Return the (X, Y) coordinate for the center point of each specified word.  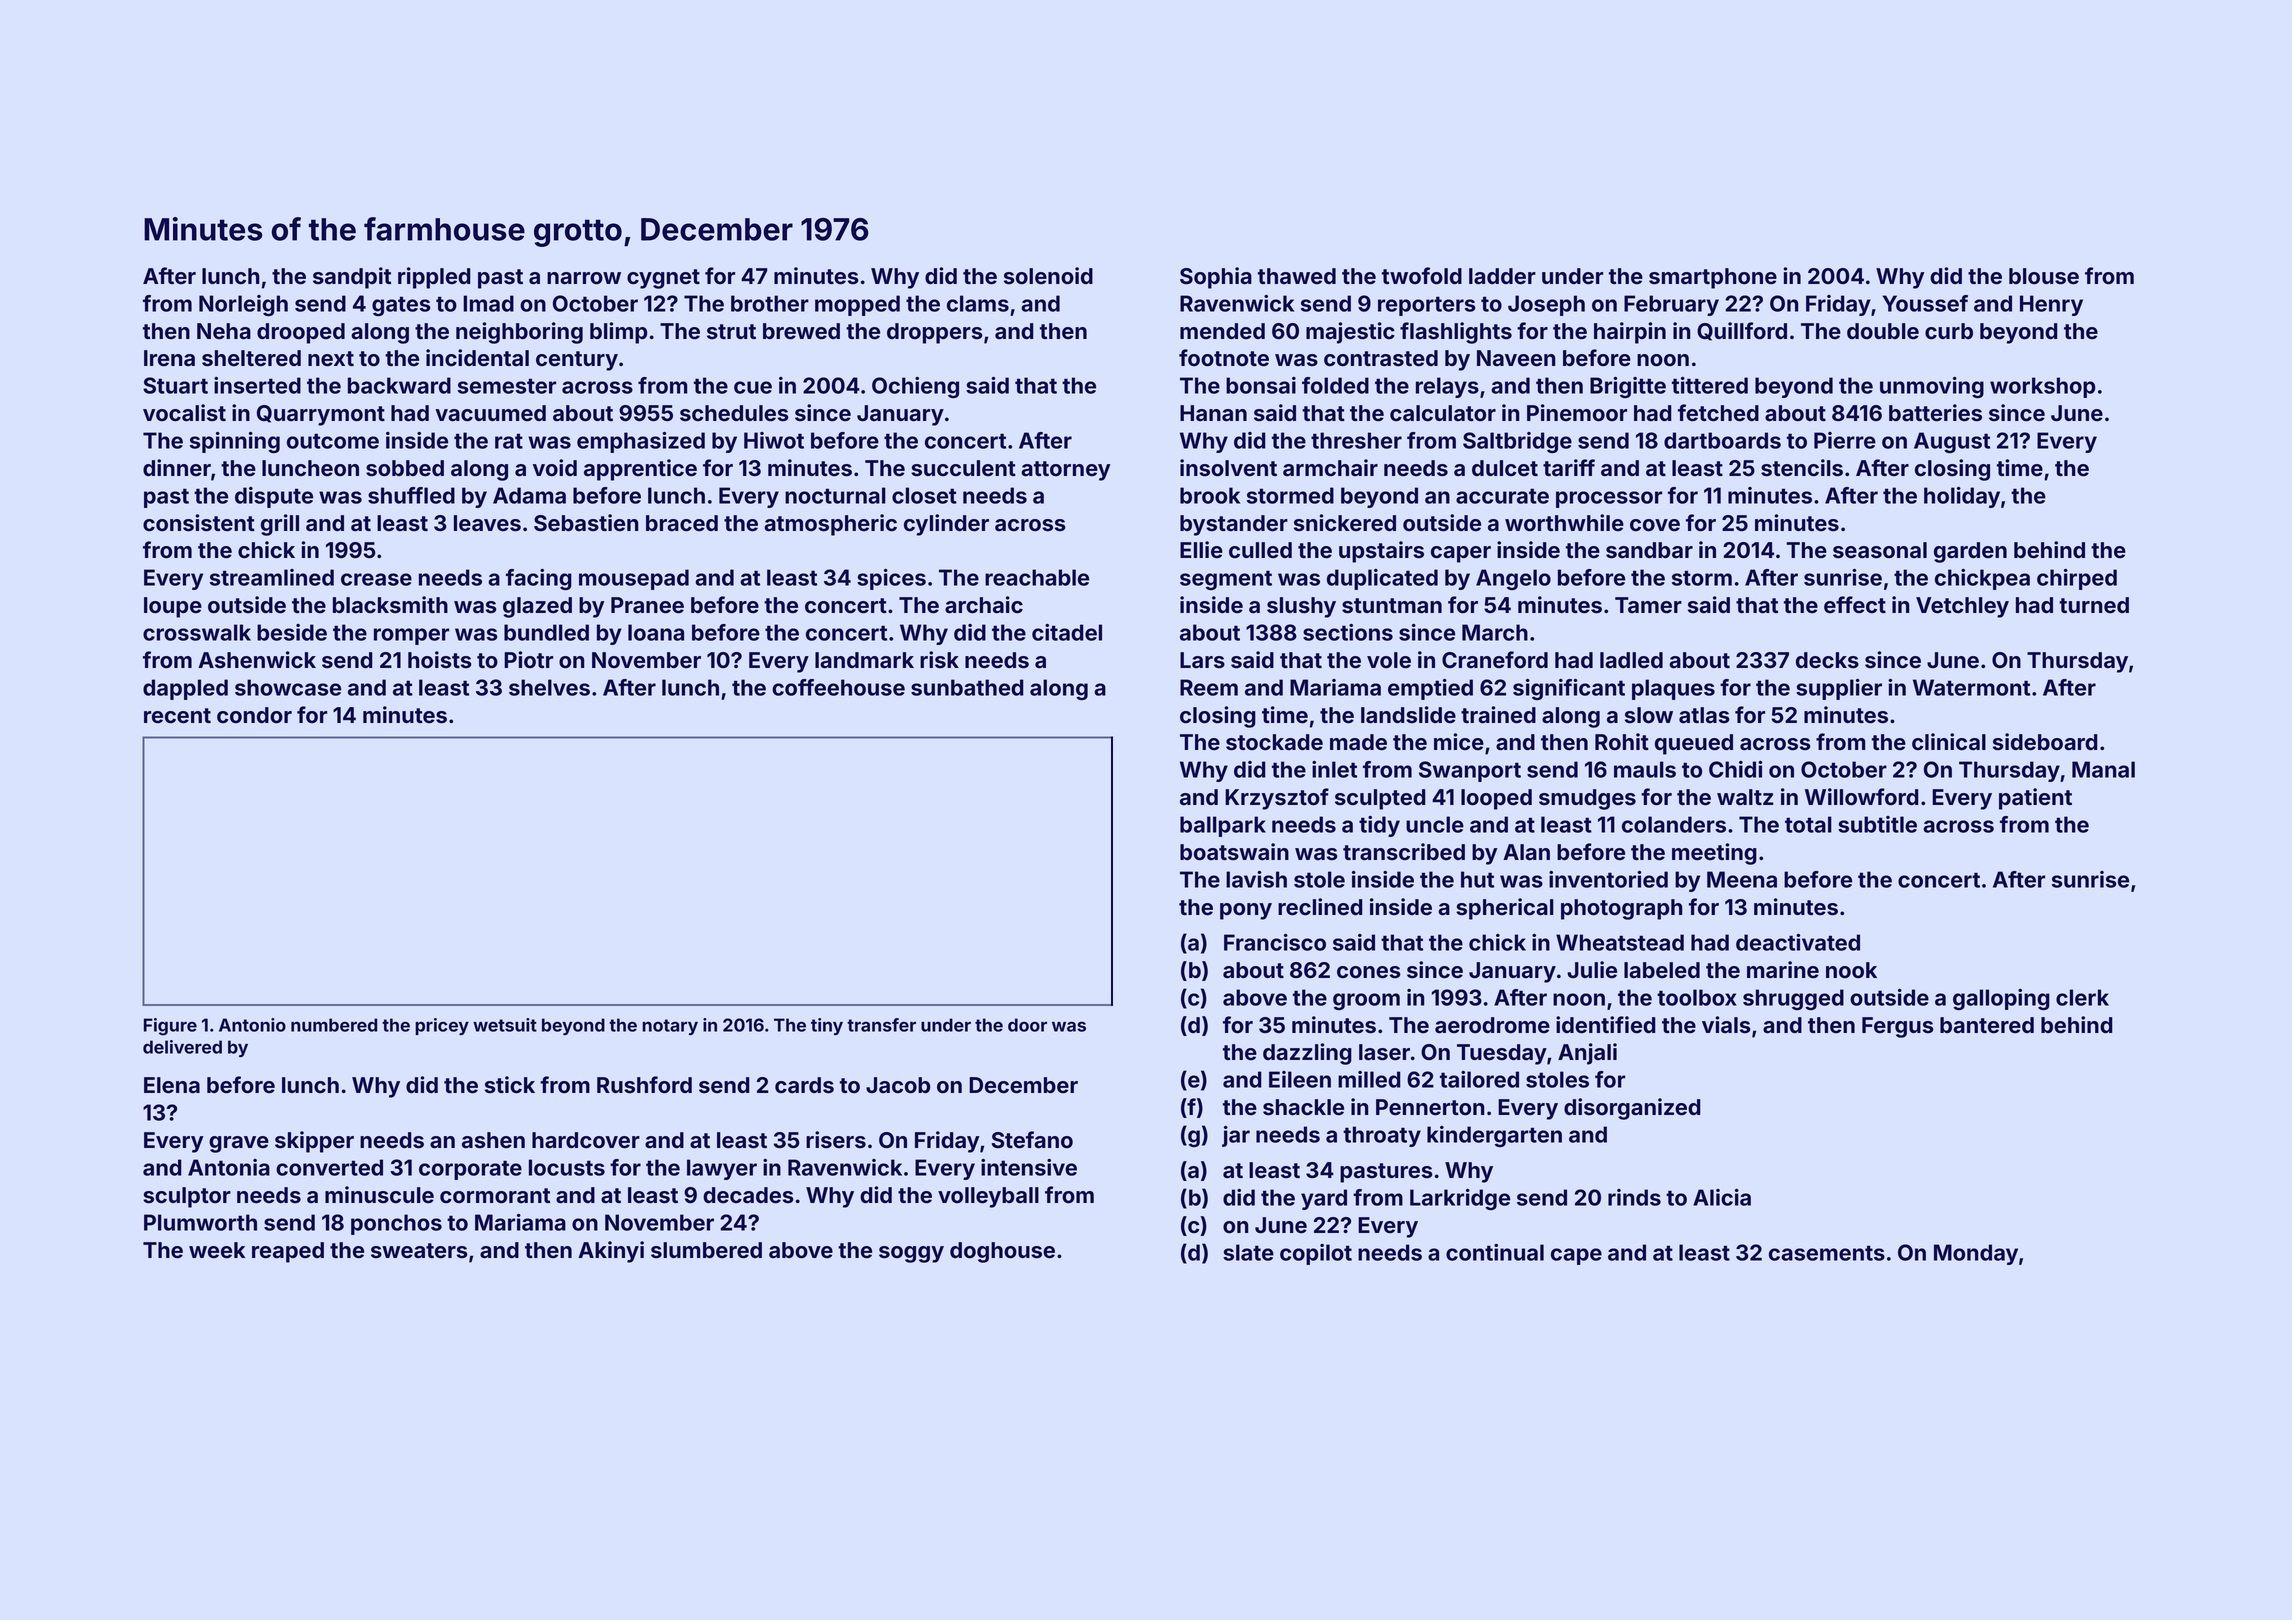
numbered (334, 1025)
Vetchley (1962, 607)
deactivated (1798, 942)
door (1027, 1025)
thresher (1356, 440)
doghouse (1002, 1252)
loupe (173, 607)
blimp (618, 333)
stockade (1274, 742)
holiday (1962, 497)
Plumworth (200, 1222)
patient (2035, 799)
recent (177, 716)
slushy (1301, 607)
